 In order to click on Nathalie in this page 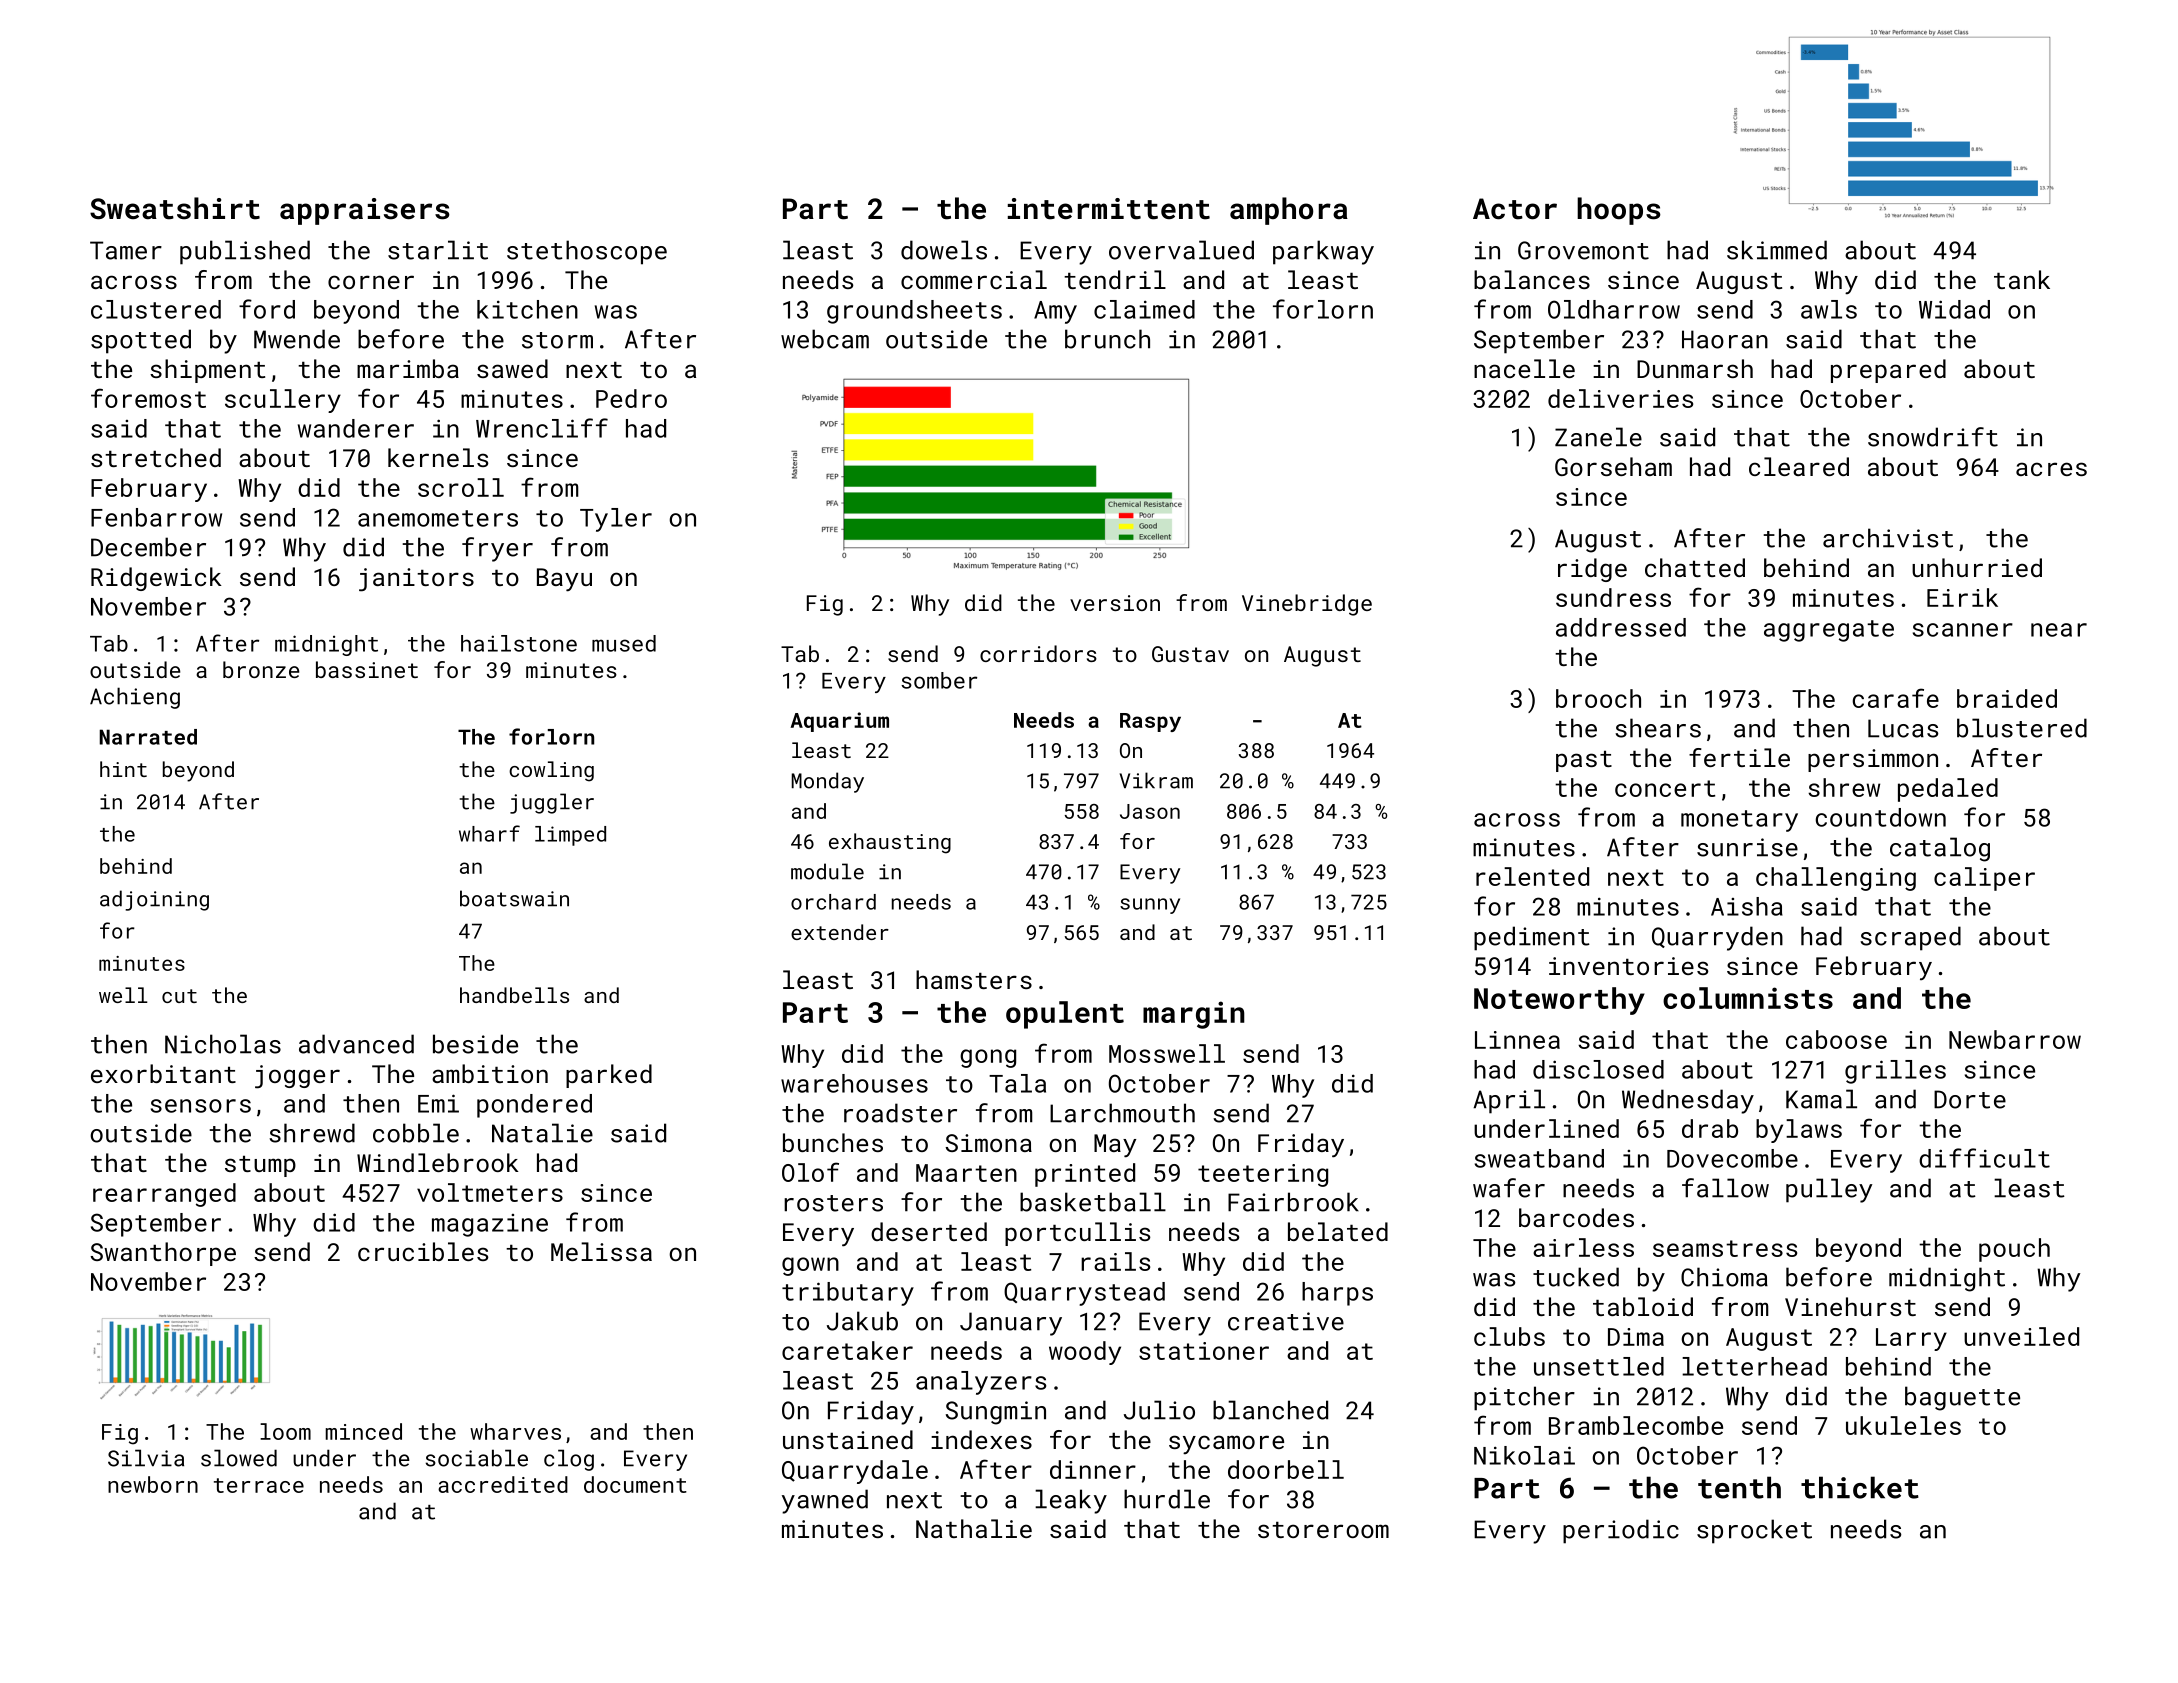, I will do `click(974, 1528)`.
